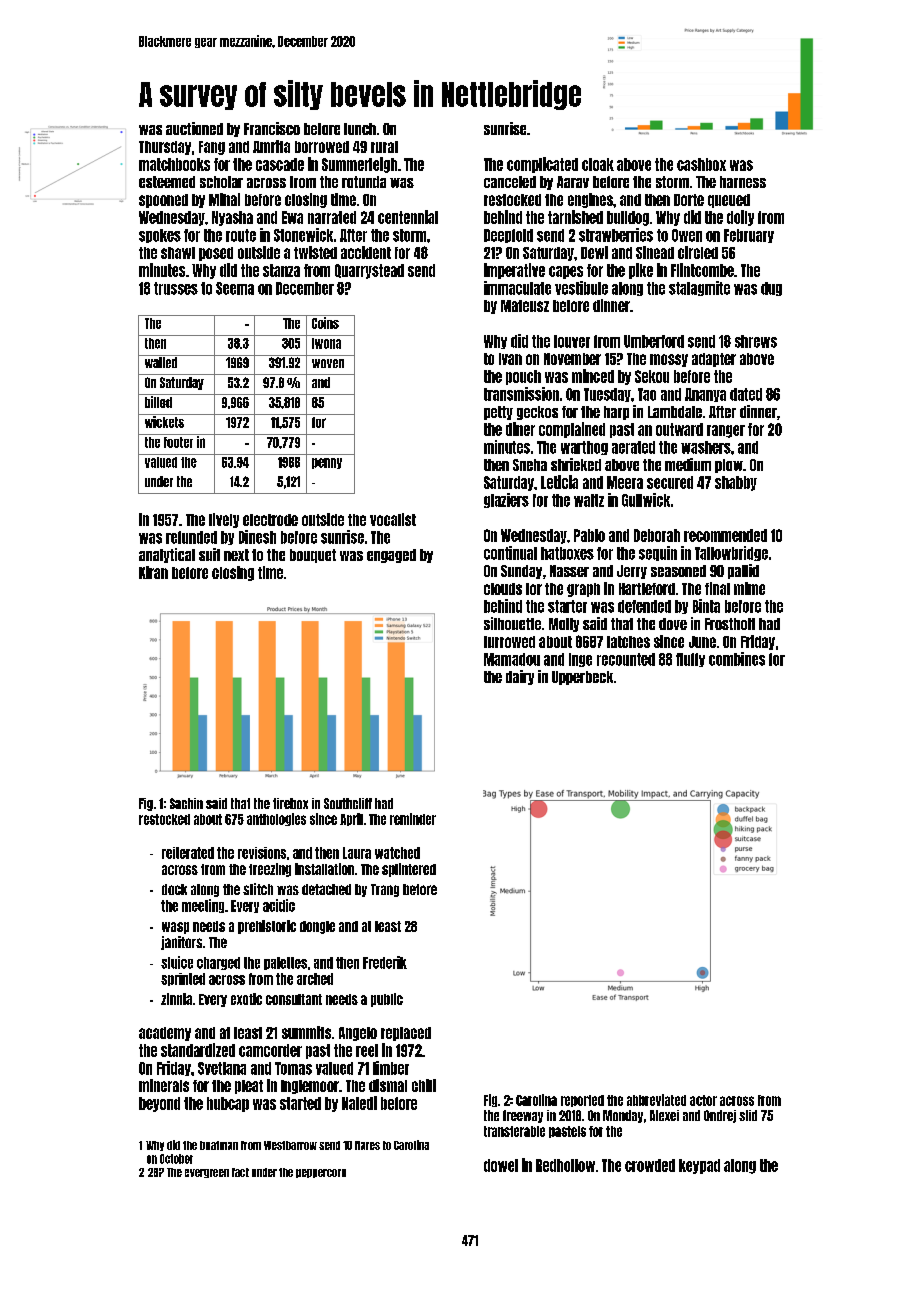 The height and width of the screenshot is (1314, 924). I want to click on fact, so click(240, 1172).
